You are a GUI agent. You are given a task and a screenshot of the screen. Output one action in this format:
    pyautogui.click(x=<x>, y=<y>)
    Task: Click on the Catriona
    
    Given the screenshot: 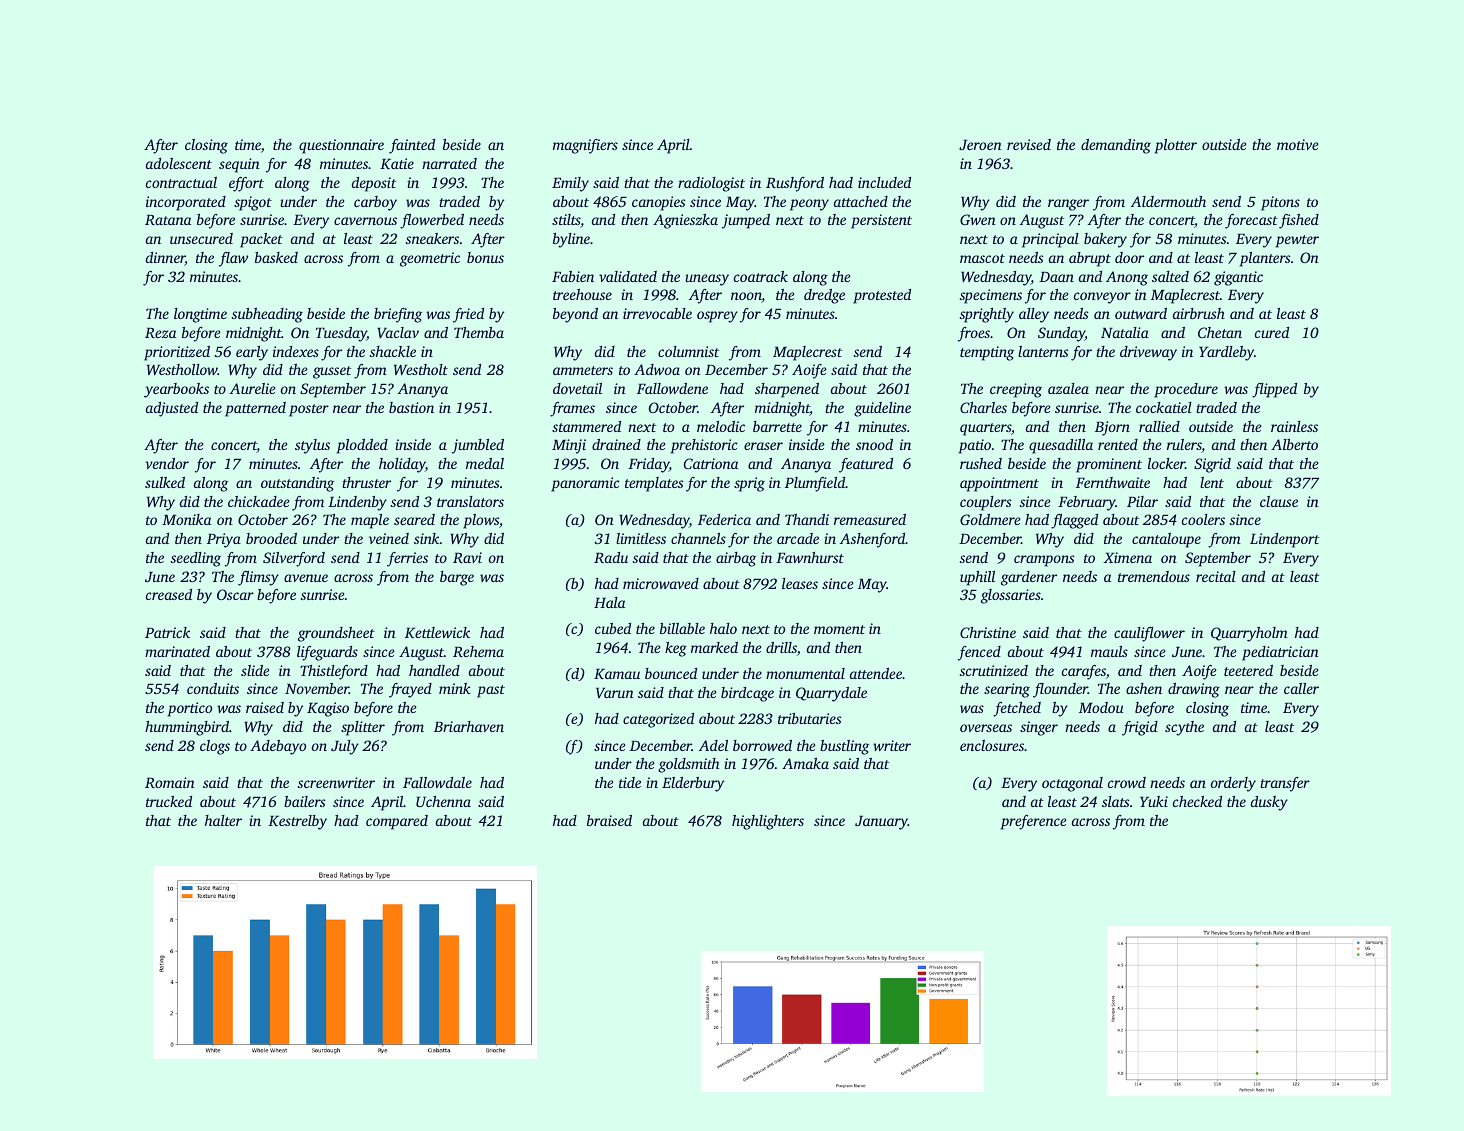 What is the action you would take?
    pyautogui.click(x=711, y=463)
